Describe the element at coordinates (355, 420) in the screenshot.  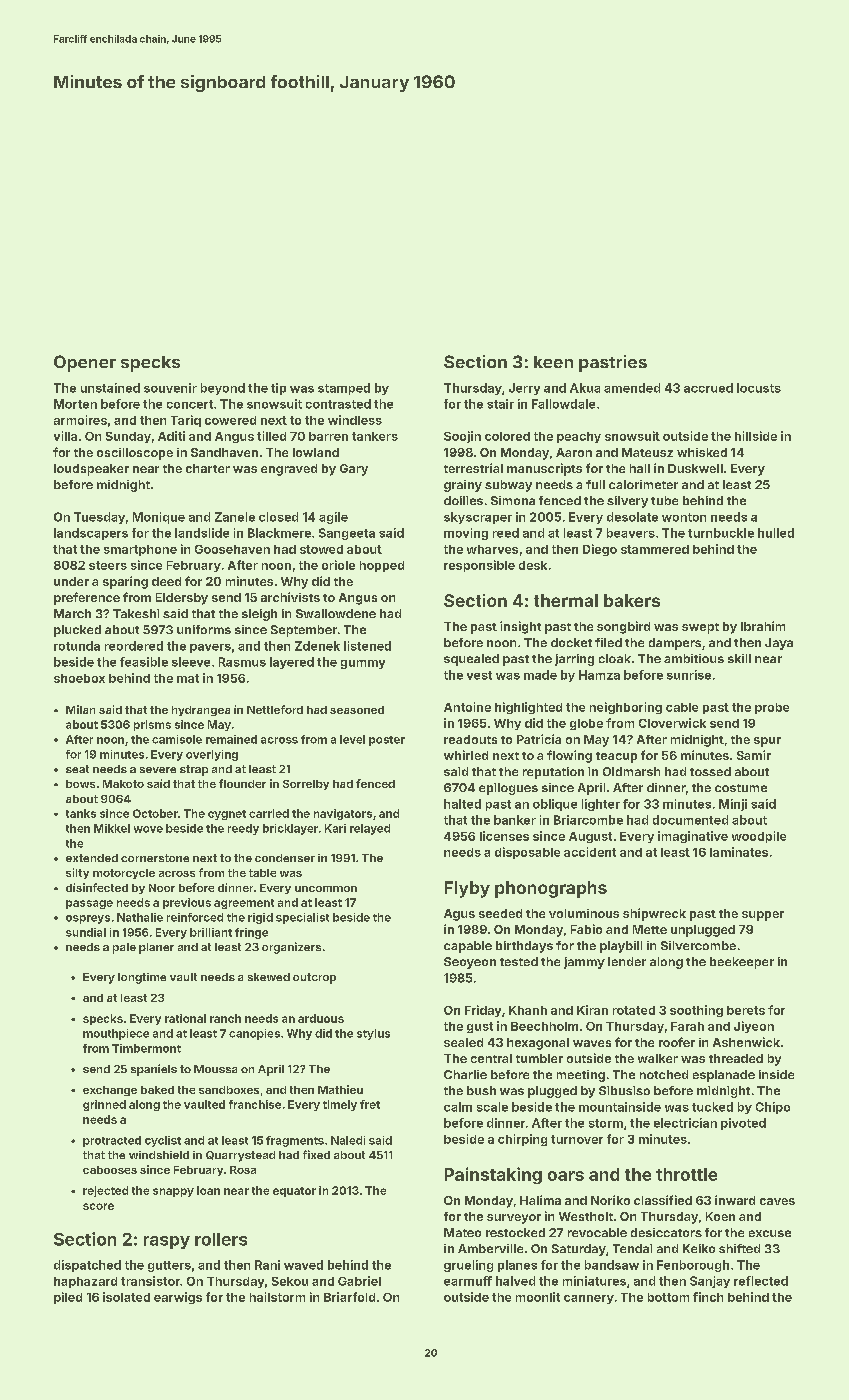
I see `windless` at that location.
